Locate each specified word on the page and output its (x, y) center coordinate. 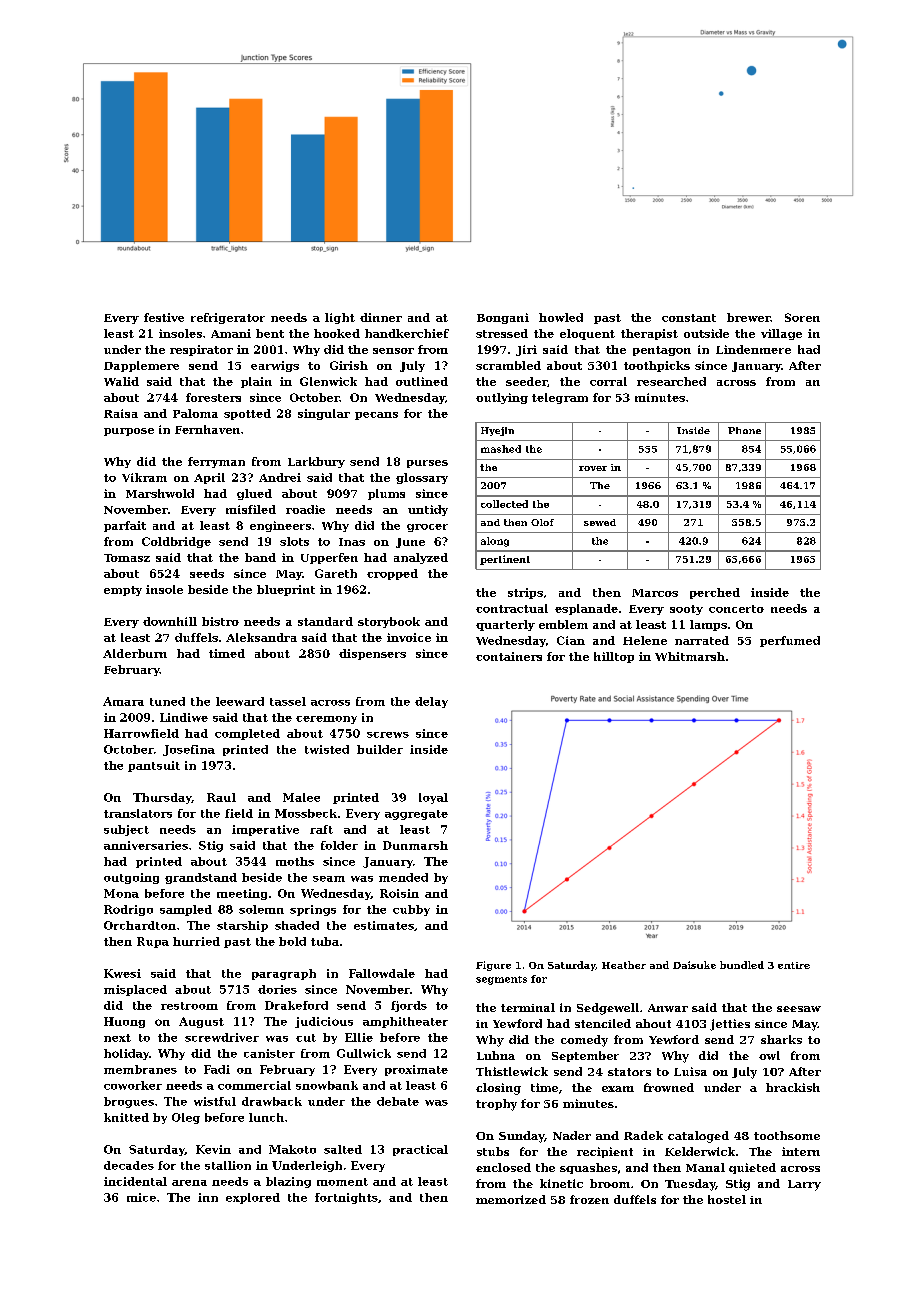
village (781, 334)
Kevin (213, 1149)
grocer (427, 528)
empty (123, 591)
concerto (736, 609)
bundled (742, 965)
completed (247, 734)
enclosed (503, 1167)
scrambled (508, 365)
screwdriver (222, 1037)
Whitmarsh (690, 656)
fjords (409, 1006)
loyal (433, 798)
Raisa (121, 413)
